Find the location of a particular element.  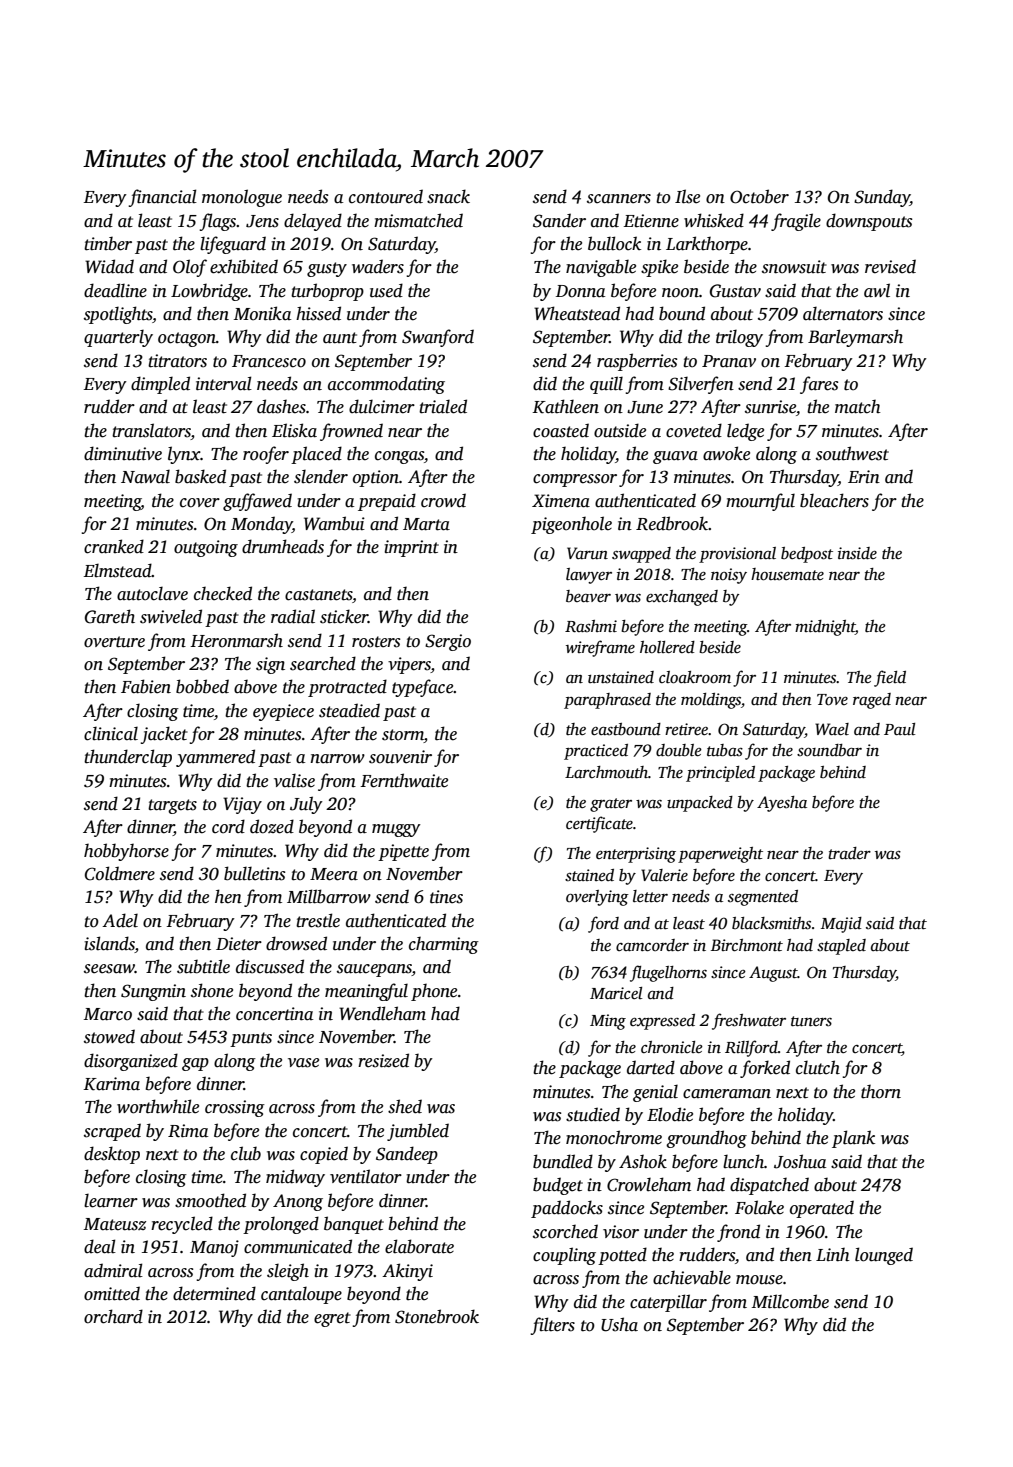

segmented is located at coordinates (763, 898).
